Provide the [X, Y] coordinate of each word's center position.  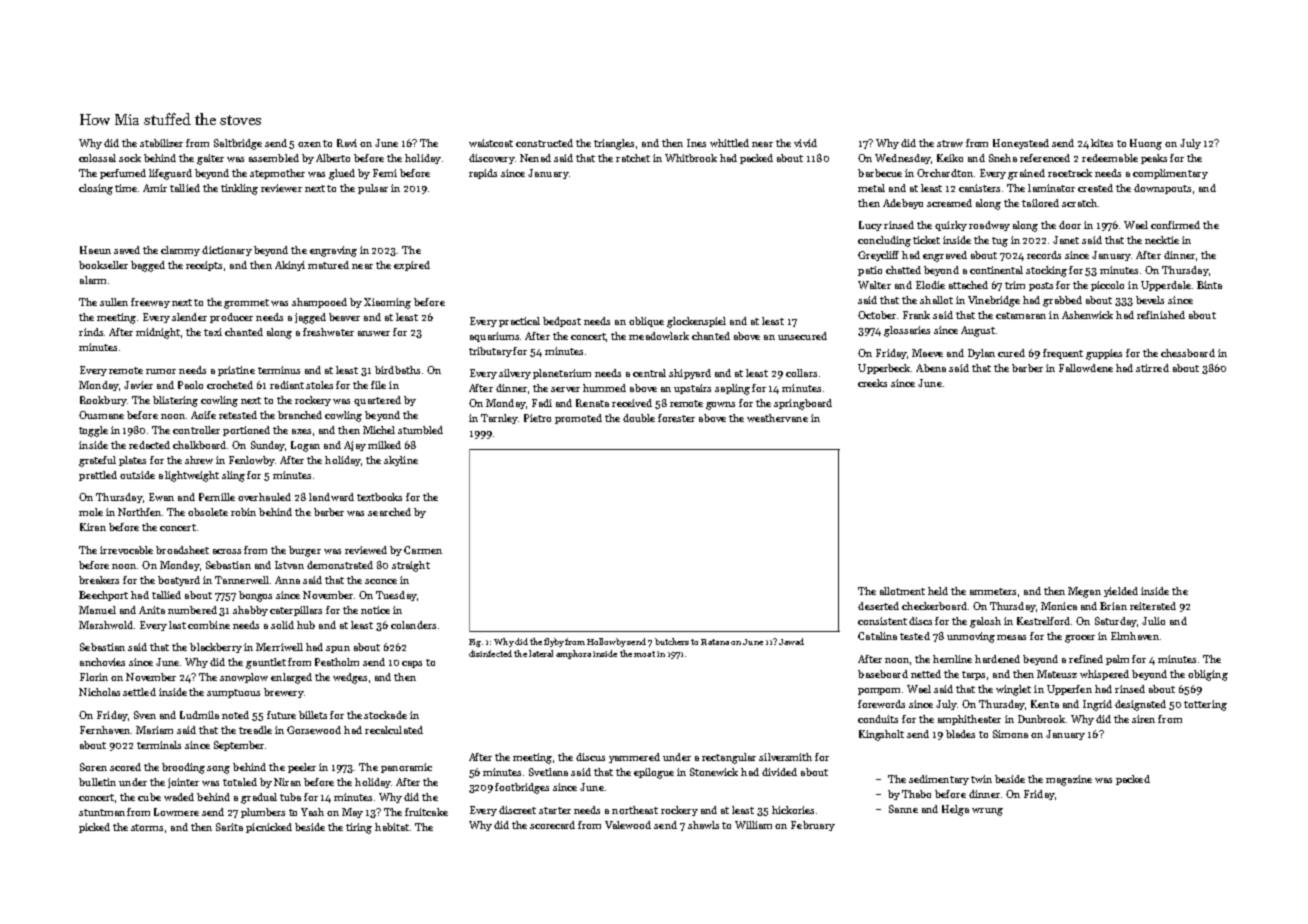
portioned [246, 431]
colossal [97, 158]
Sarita [229, 827]
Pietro [537, 418]
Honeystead [1021, 144]
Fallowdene [1086, 368]
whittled [729, 143]
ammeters [993, 591]
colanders [413, 625]
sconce [381, 581]
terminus [279, 370]
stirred [1152, 368]
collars [801, 373]
